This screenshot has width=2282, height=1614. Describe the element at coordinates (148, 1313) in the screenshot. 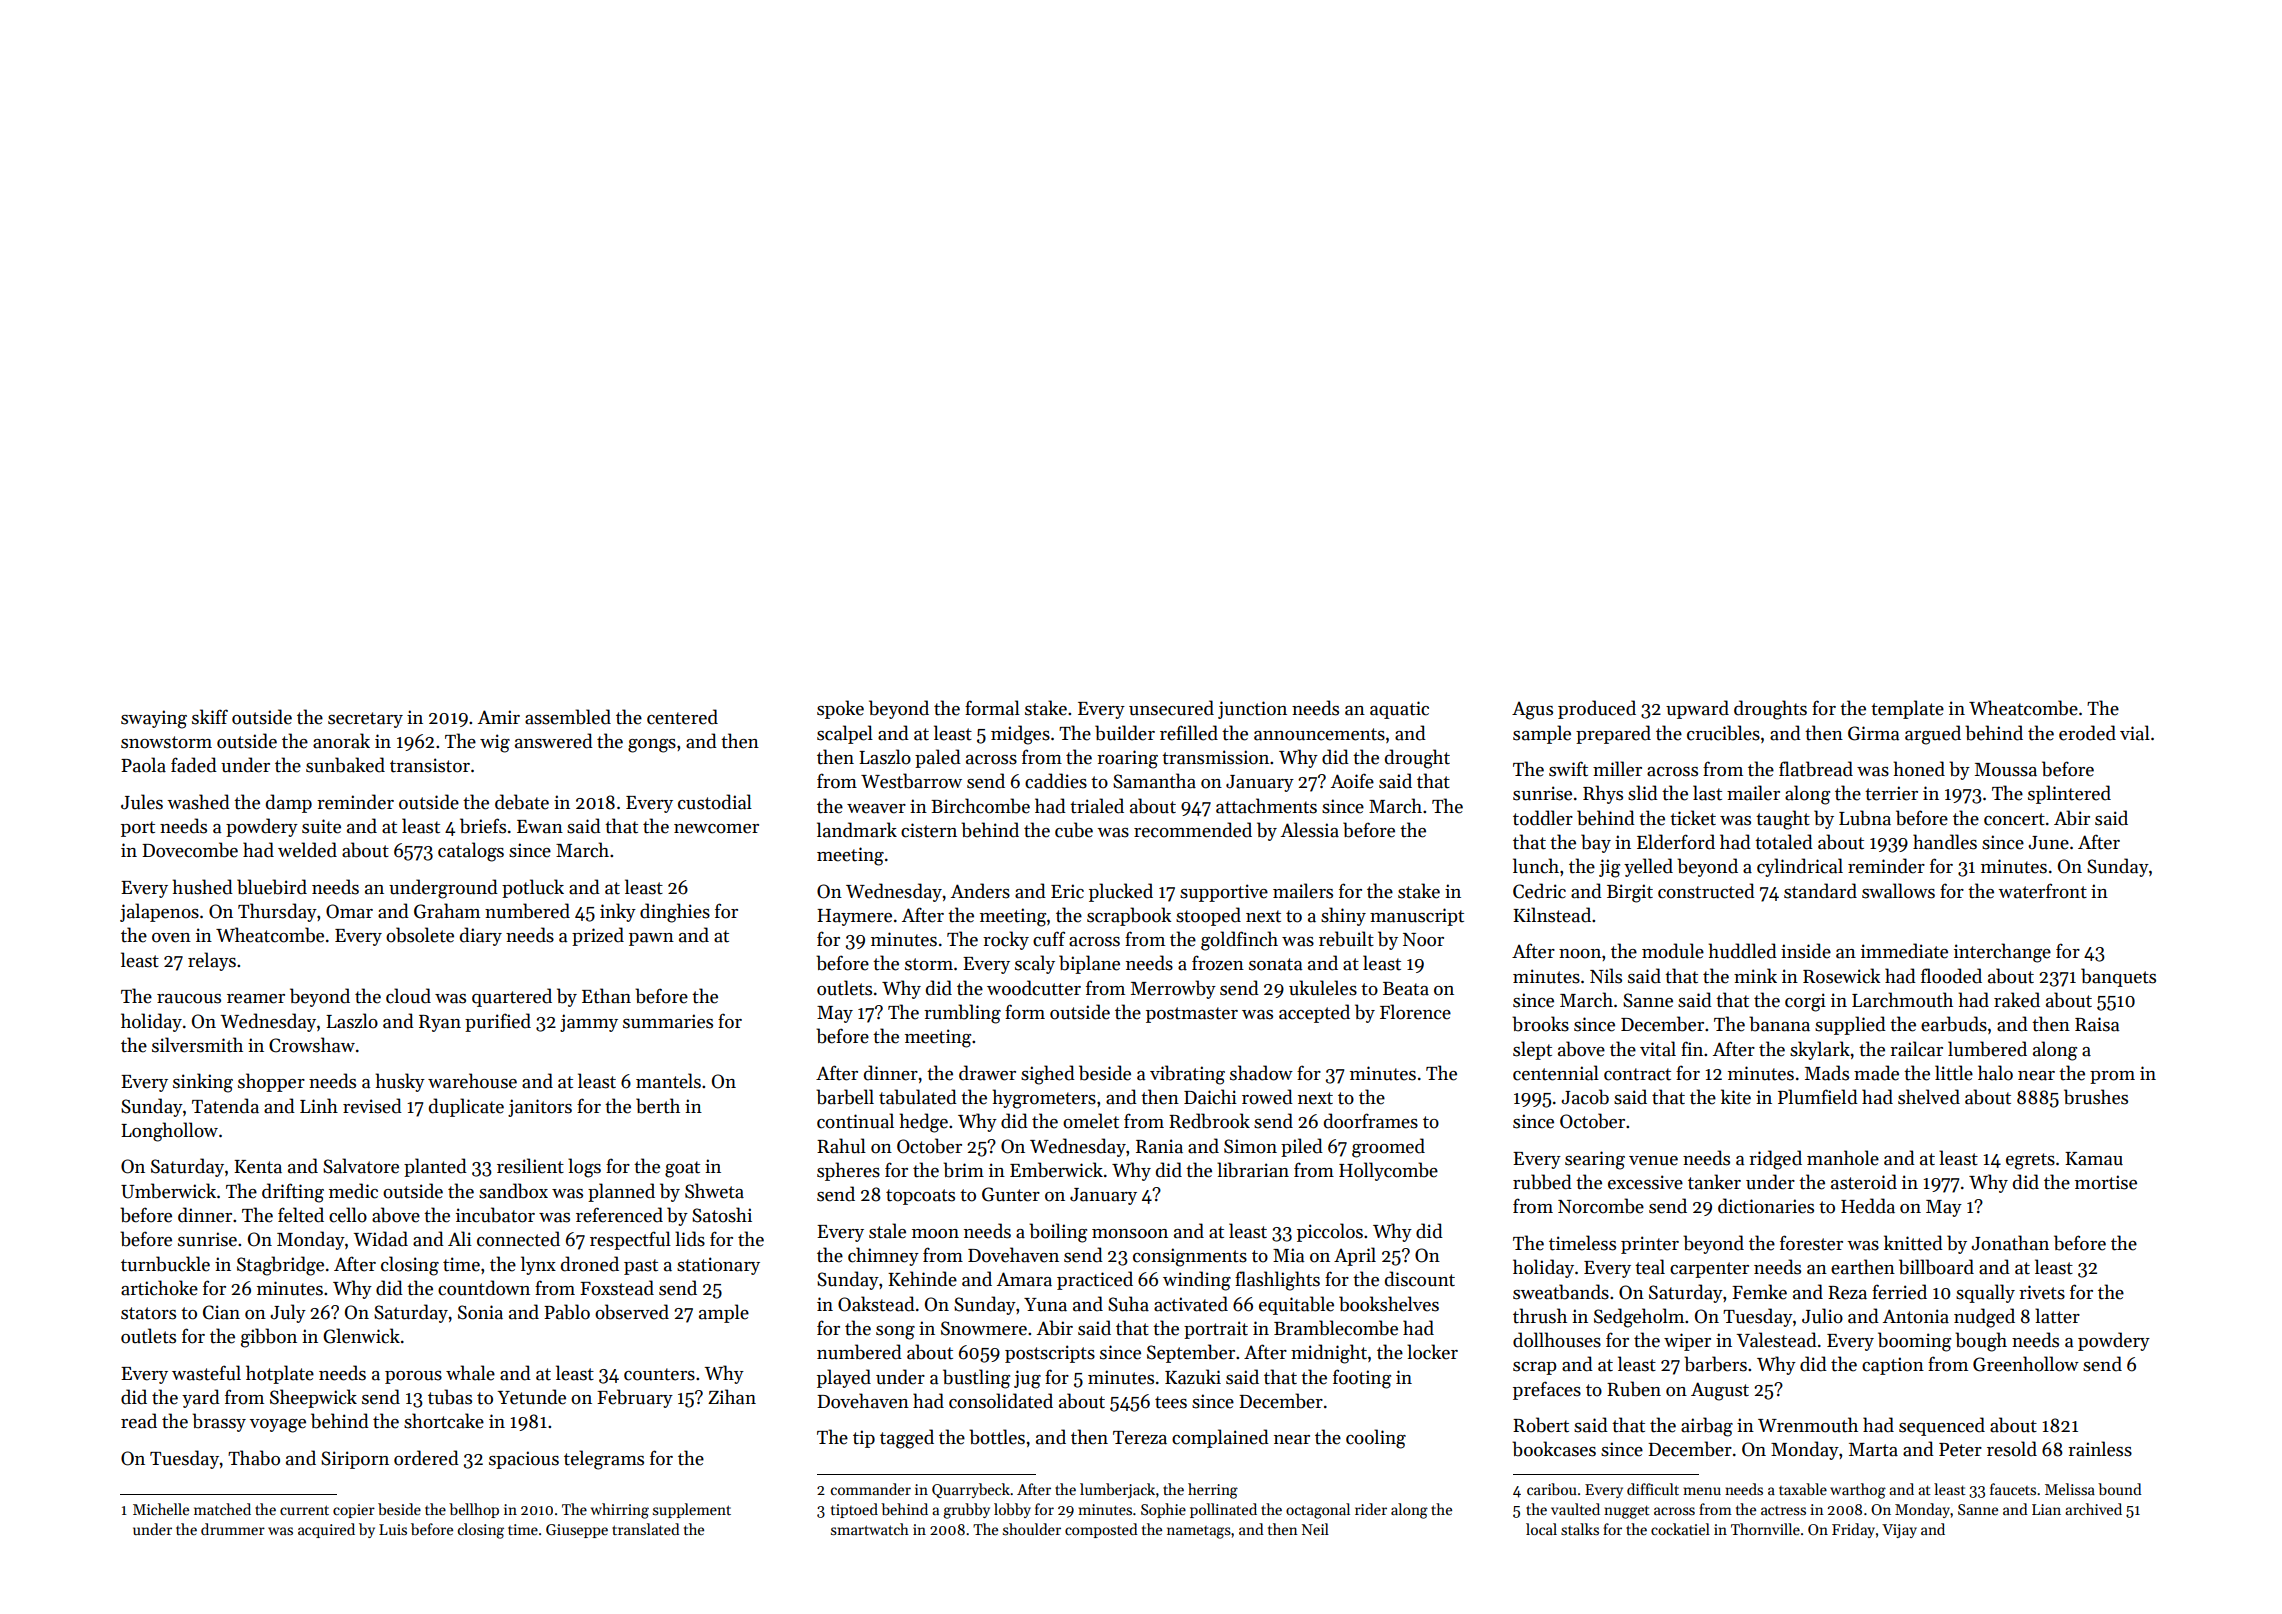

I see `stators` at that location.
